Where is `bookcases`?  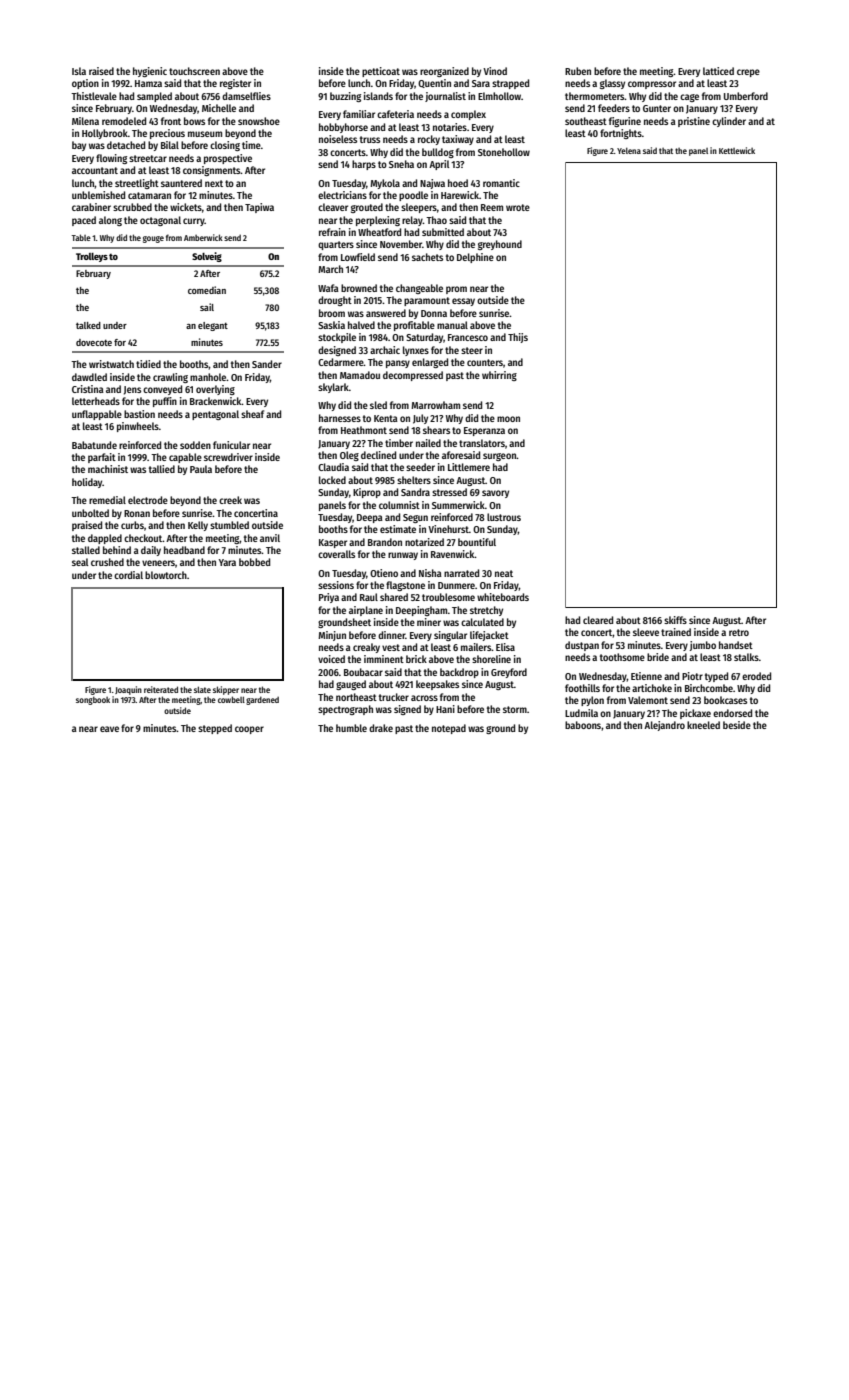 bookcases is located at coordinates (725, 700).
